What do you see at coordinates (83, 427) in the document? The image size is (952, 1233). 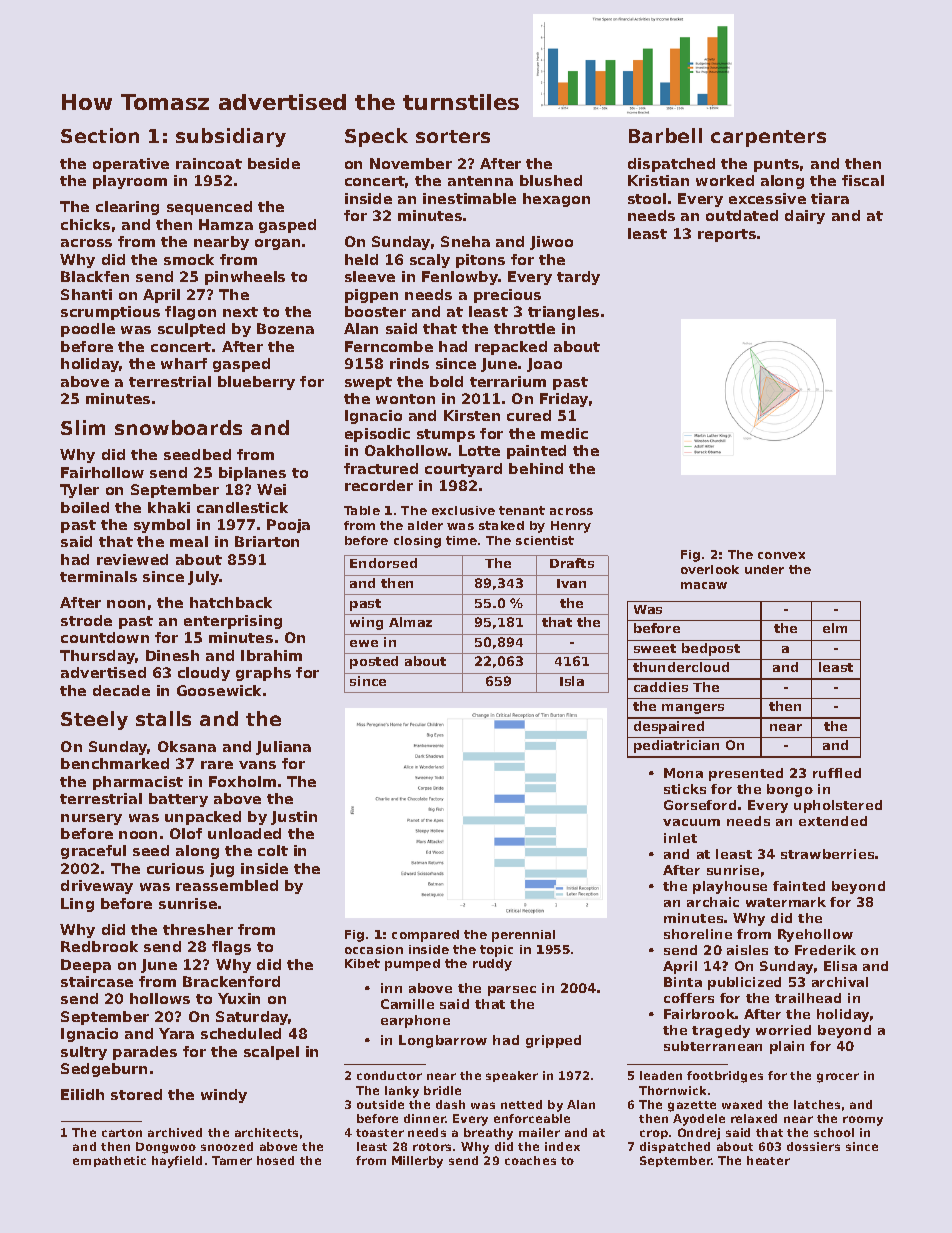 I see `Slim` at bounding box center [83, 427].
